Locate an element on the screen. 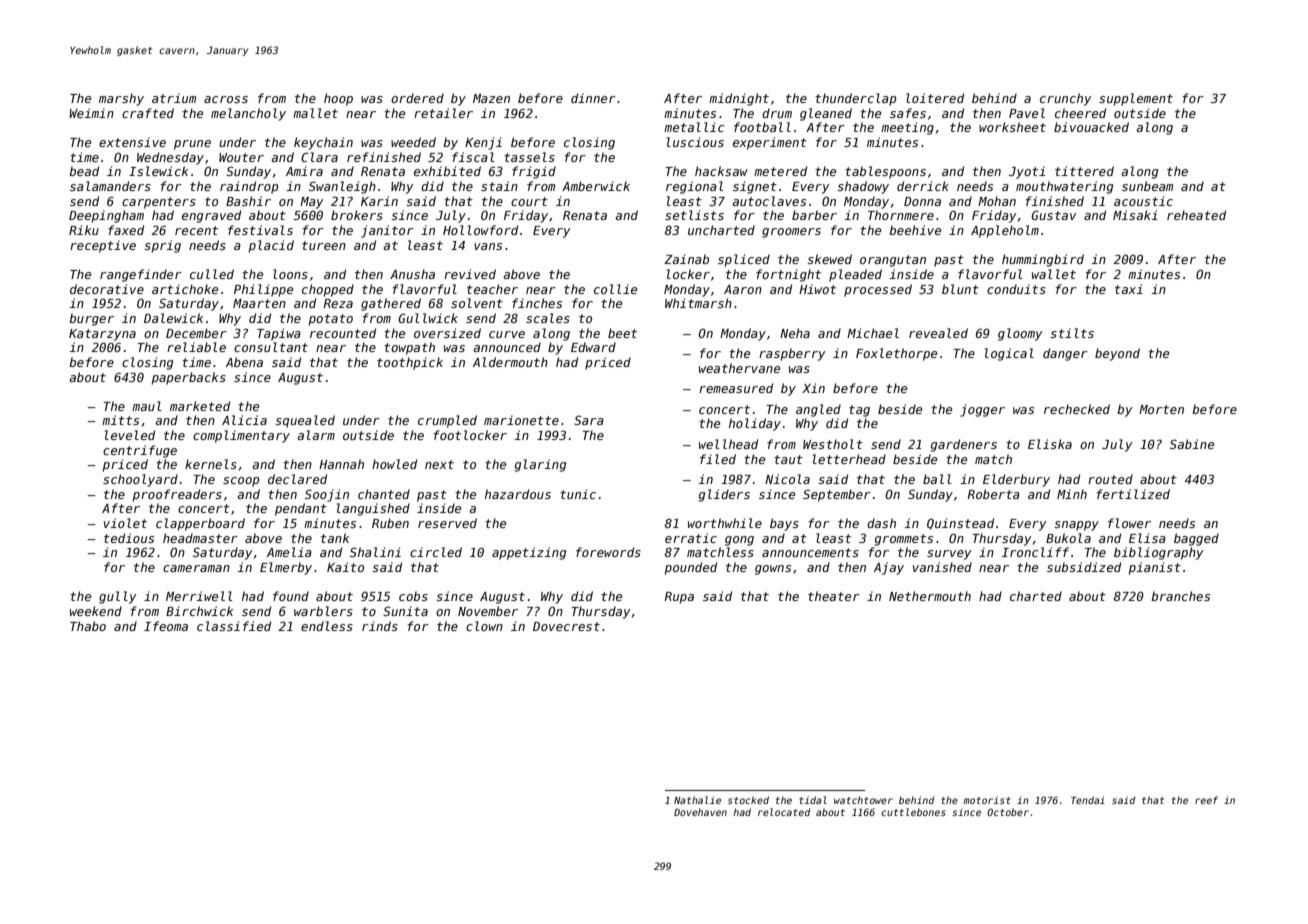 The image size is (1308, 924). beehive is located at coordinates (915, 230).
